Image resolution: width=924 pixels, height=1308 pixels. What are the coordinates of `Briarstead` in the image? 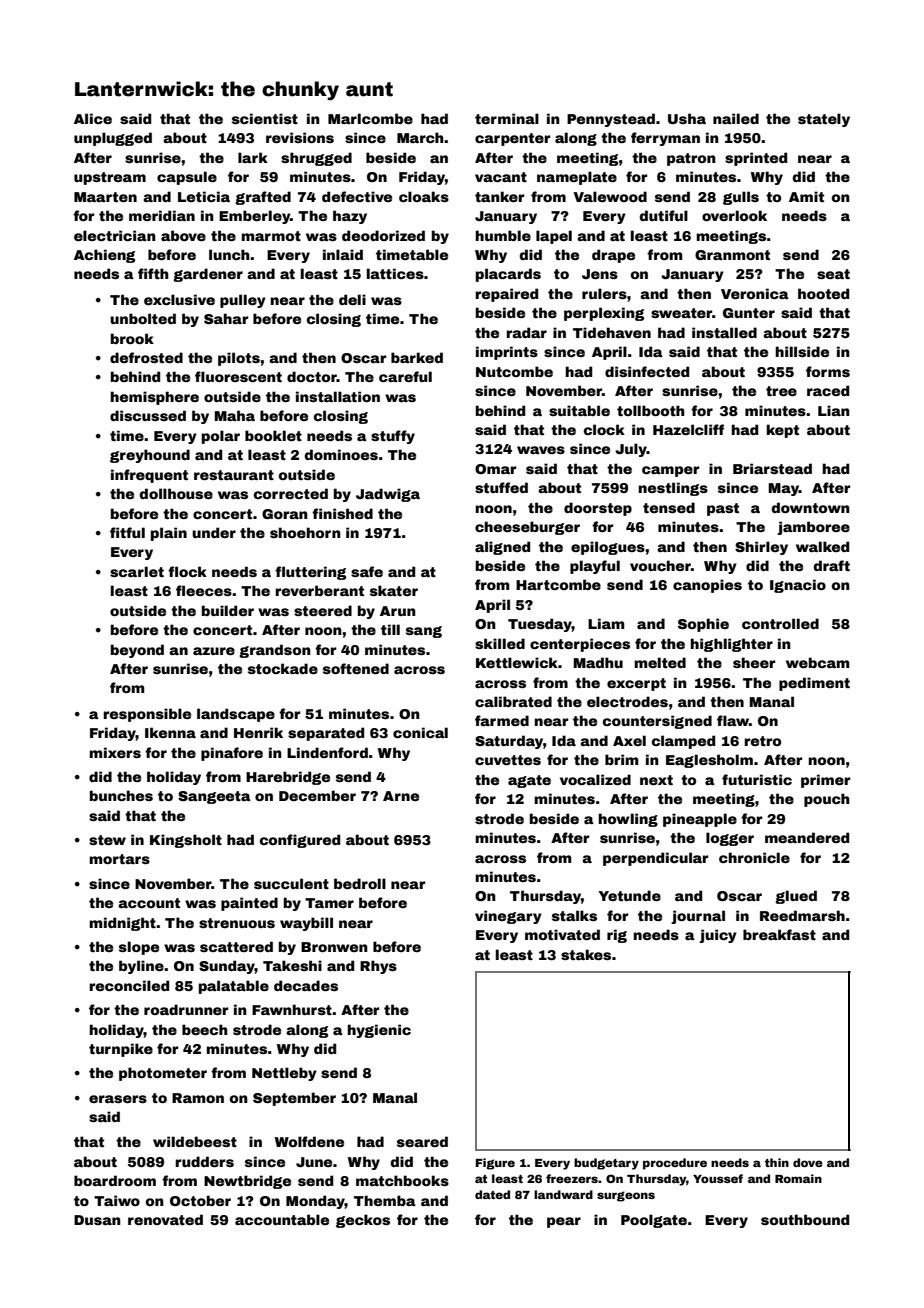 It's located at (772, 468).
